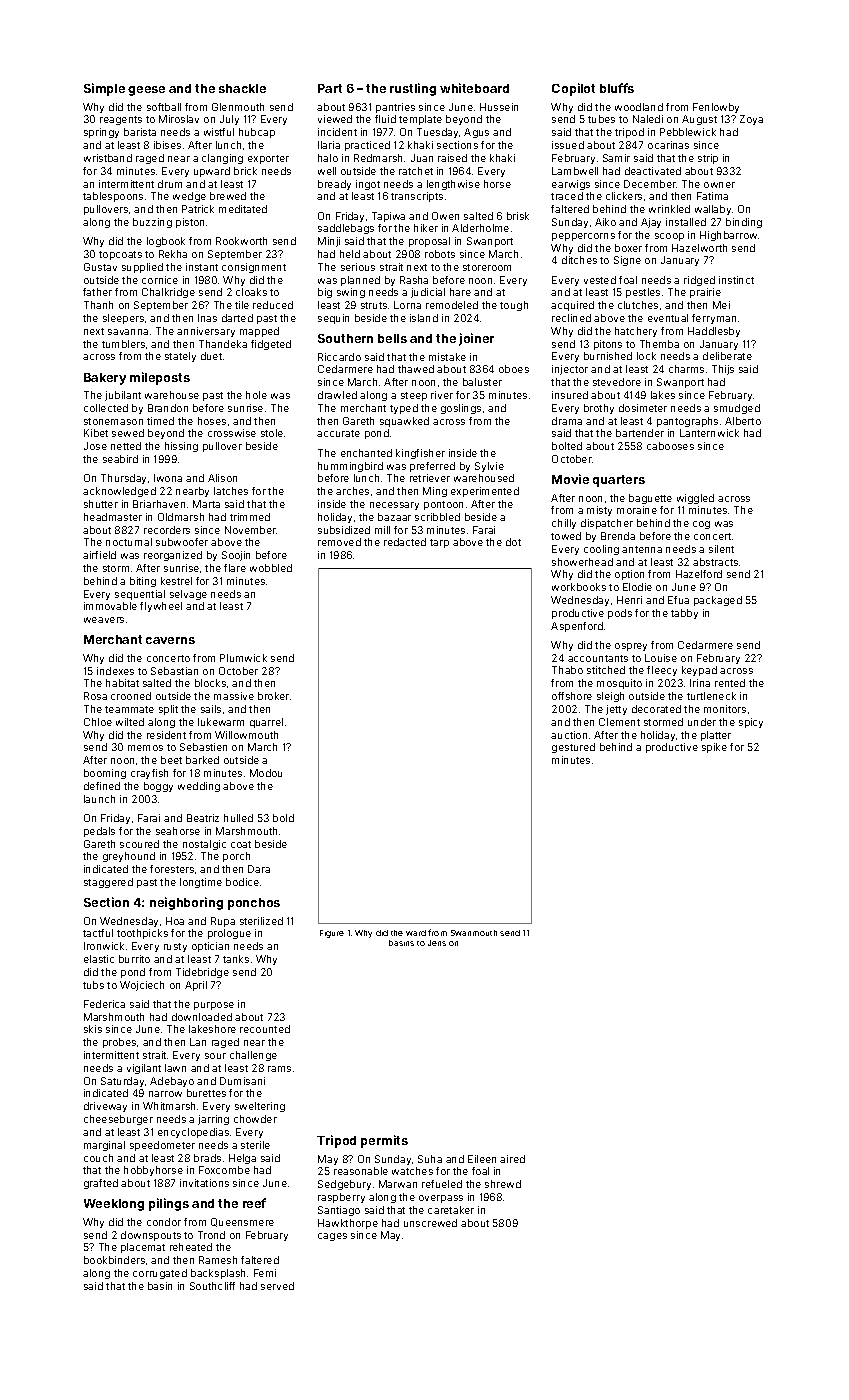  Describe the element at coordinates (474, 88) in the screenshot. I see `whiteboard` at that location.
